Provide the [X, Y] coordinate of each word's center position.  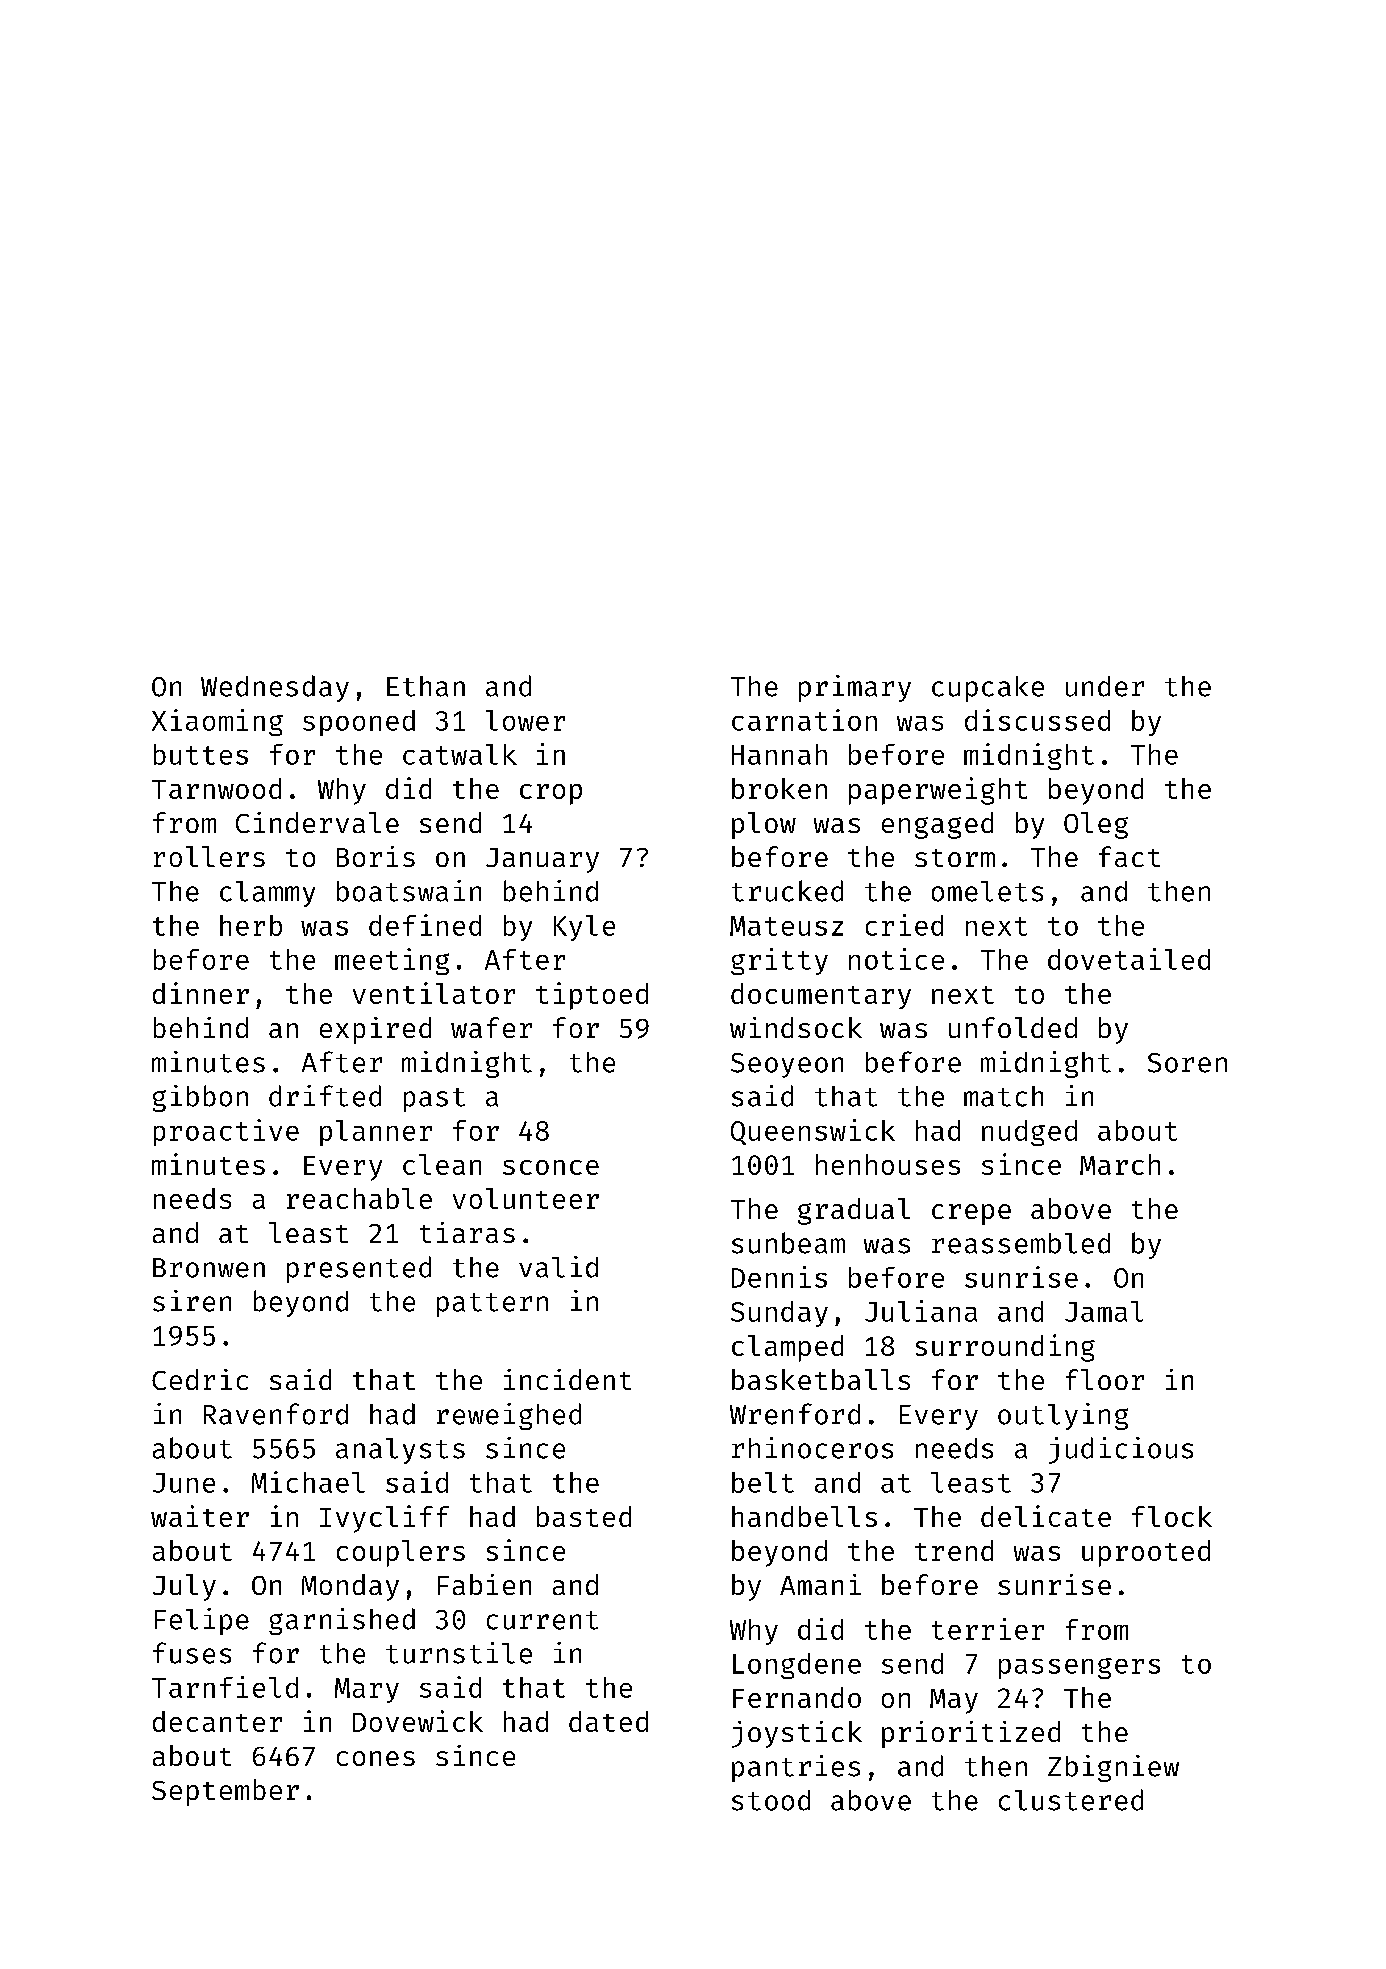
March [1120, 1164]
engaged [937, 825]
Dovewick [418, 1721]
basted [584, 1516]
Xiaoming [217, 722]
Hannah [779, 754]
